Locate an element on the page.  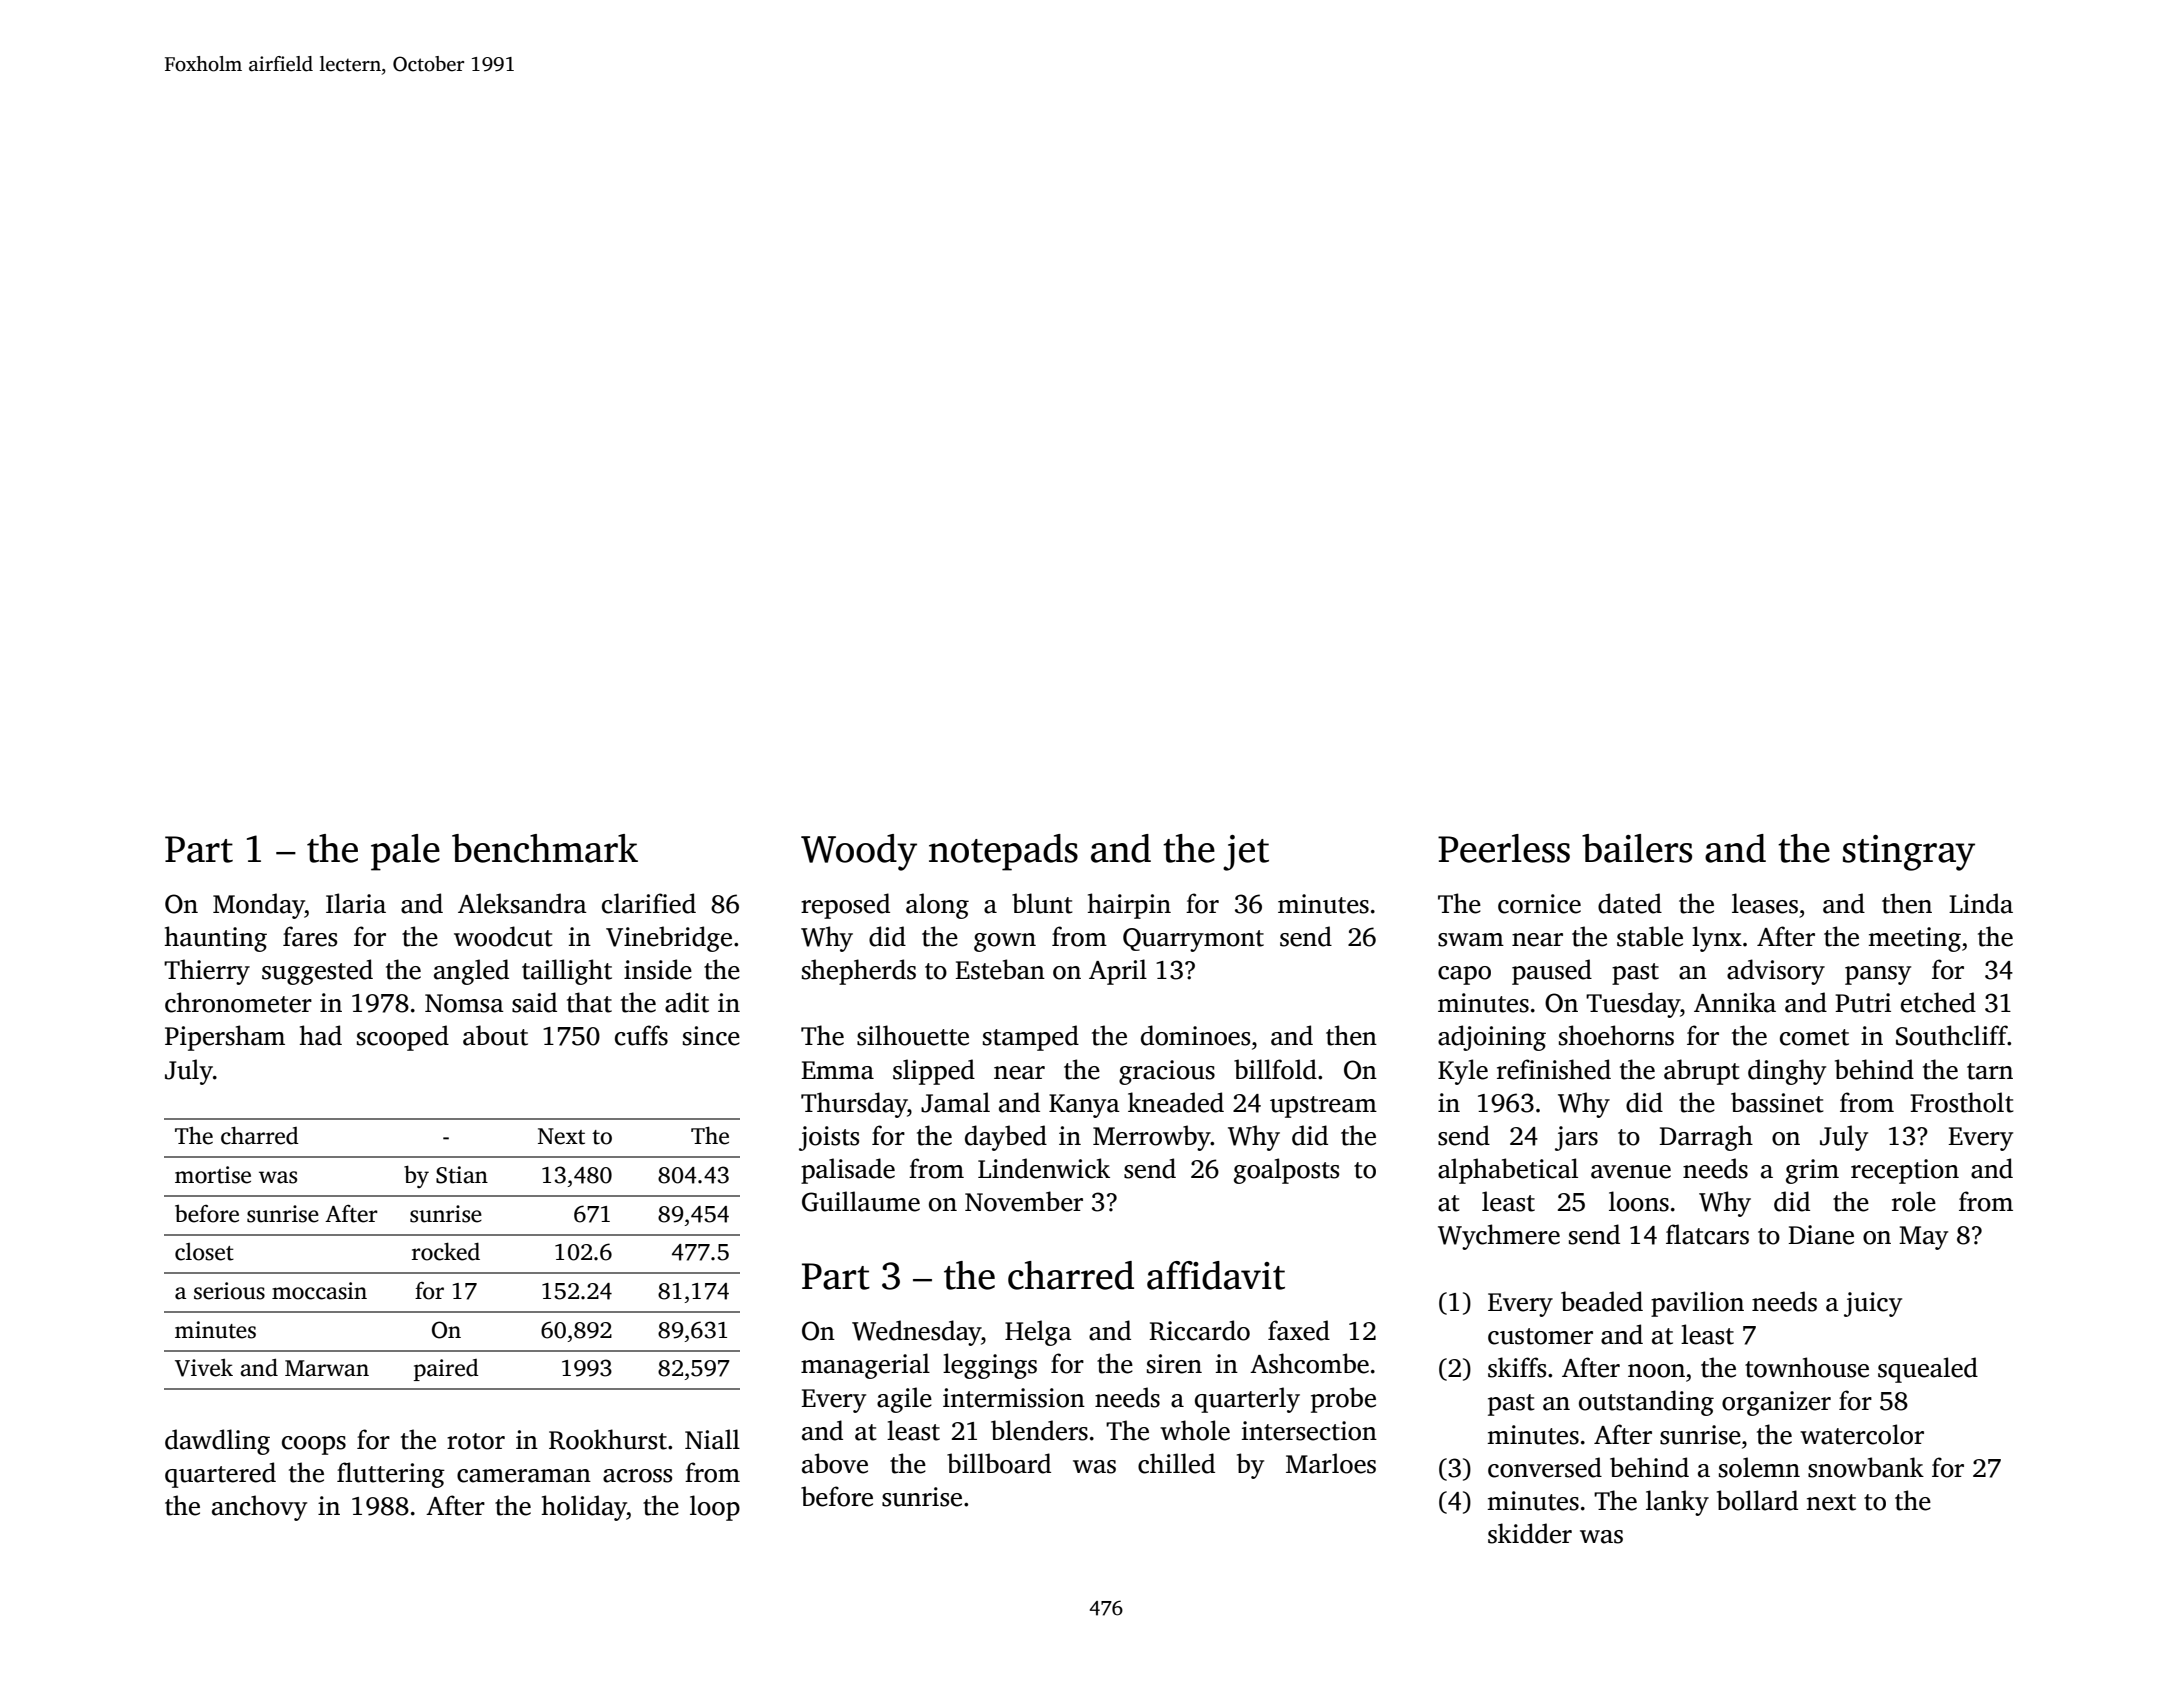
jet is located at coordinates (1246, 853).
